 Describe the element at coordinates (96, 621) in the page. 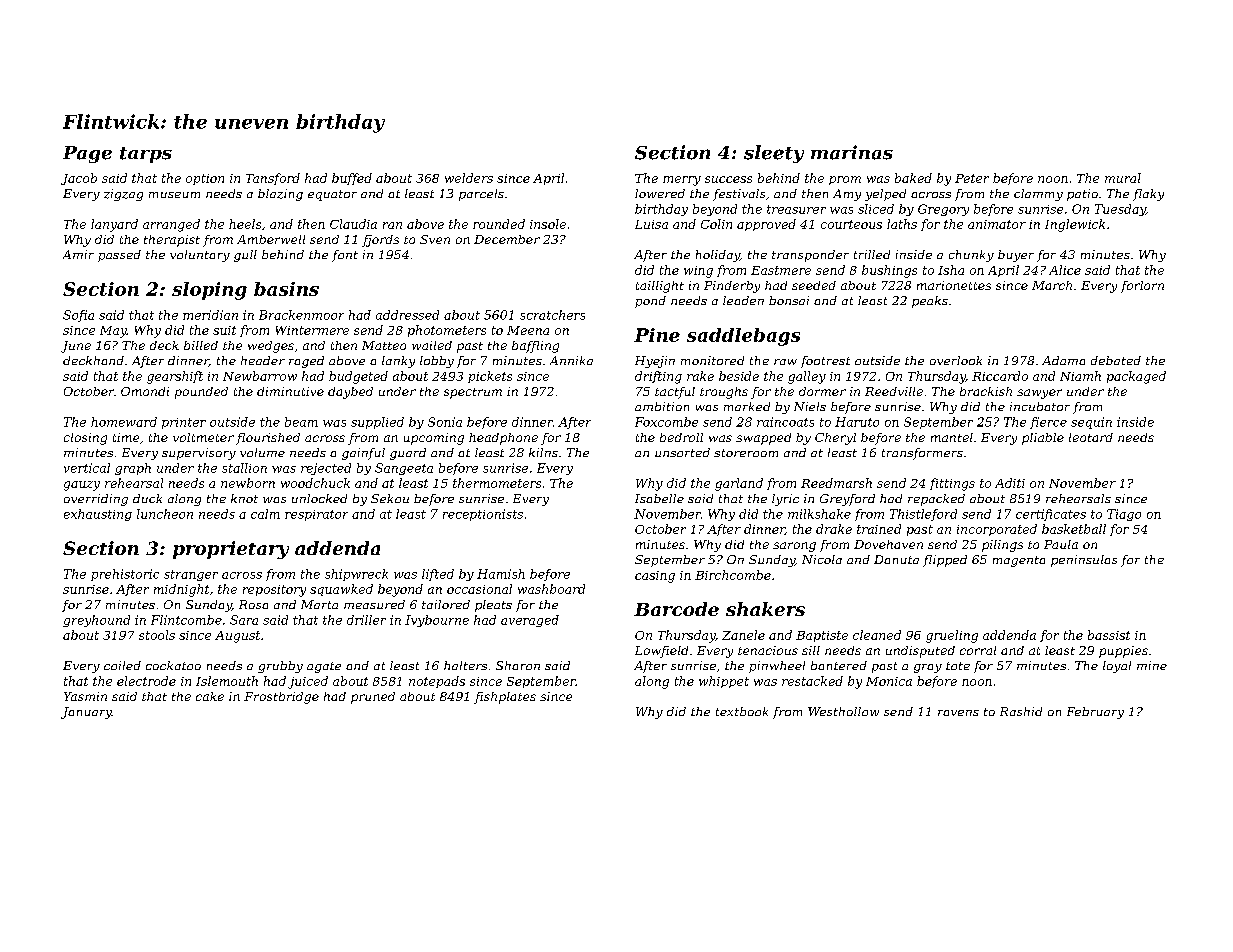

I see `greyhound` at that location.
